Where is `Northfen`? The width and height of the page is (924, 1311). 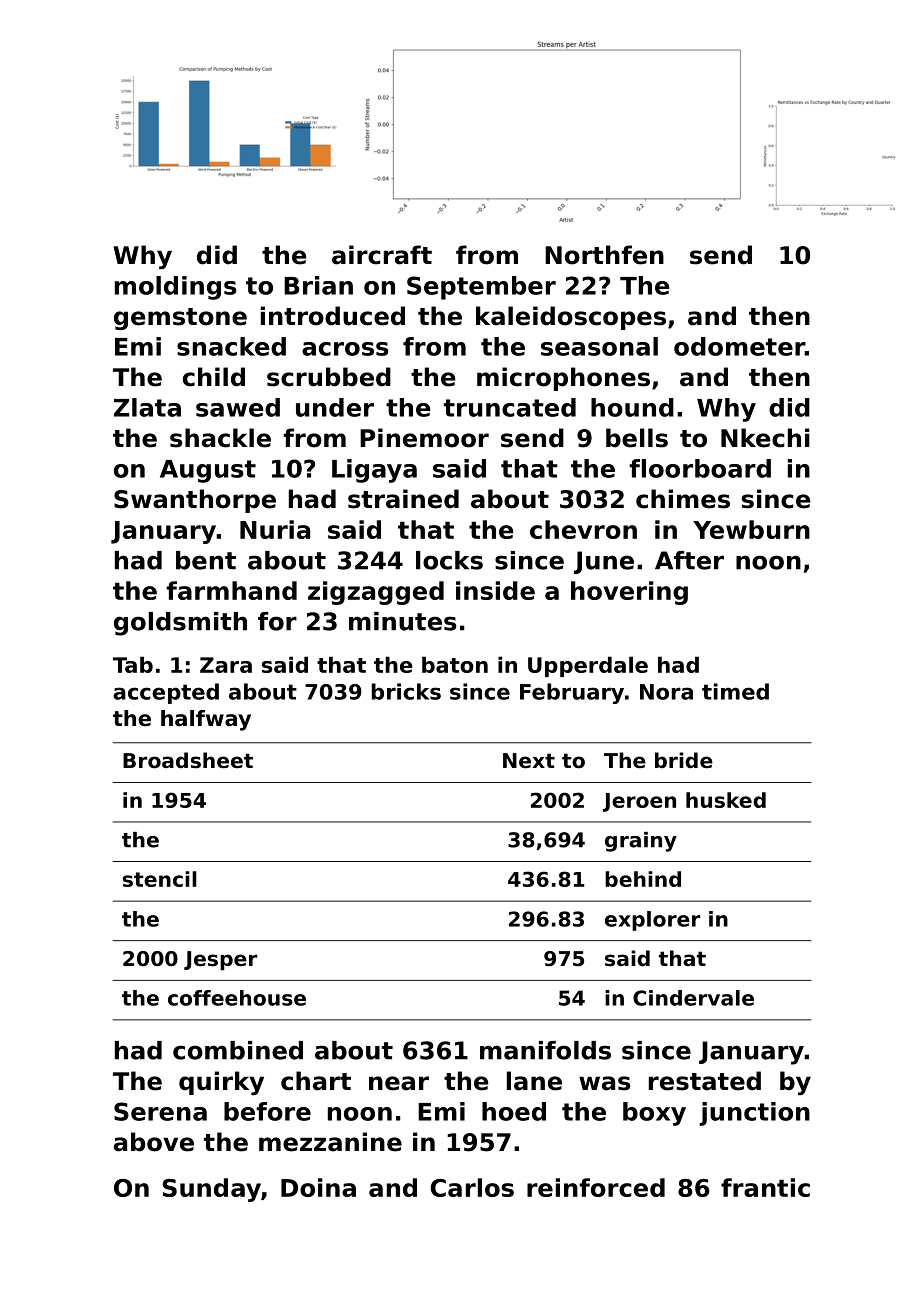 Northfen is located at coordinates (604, 255).
